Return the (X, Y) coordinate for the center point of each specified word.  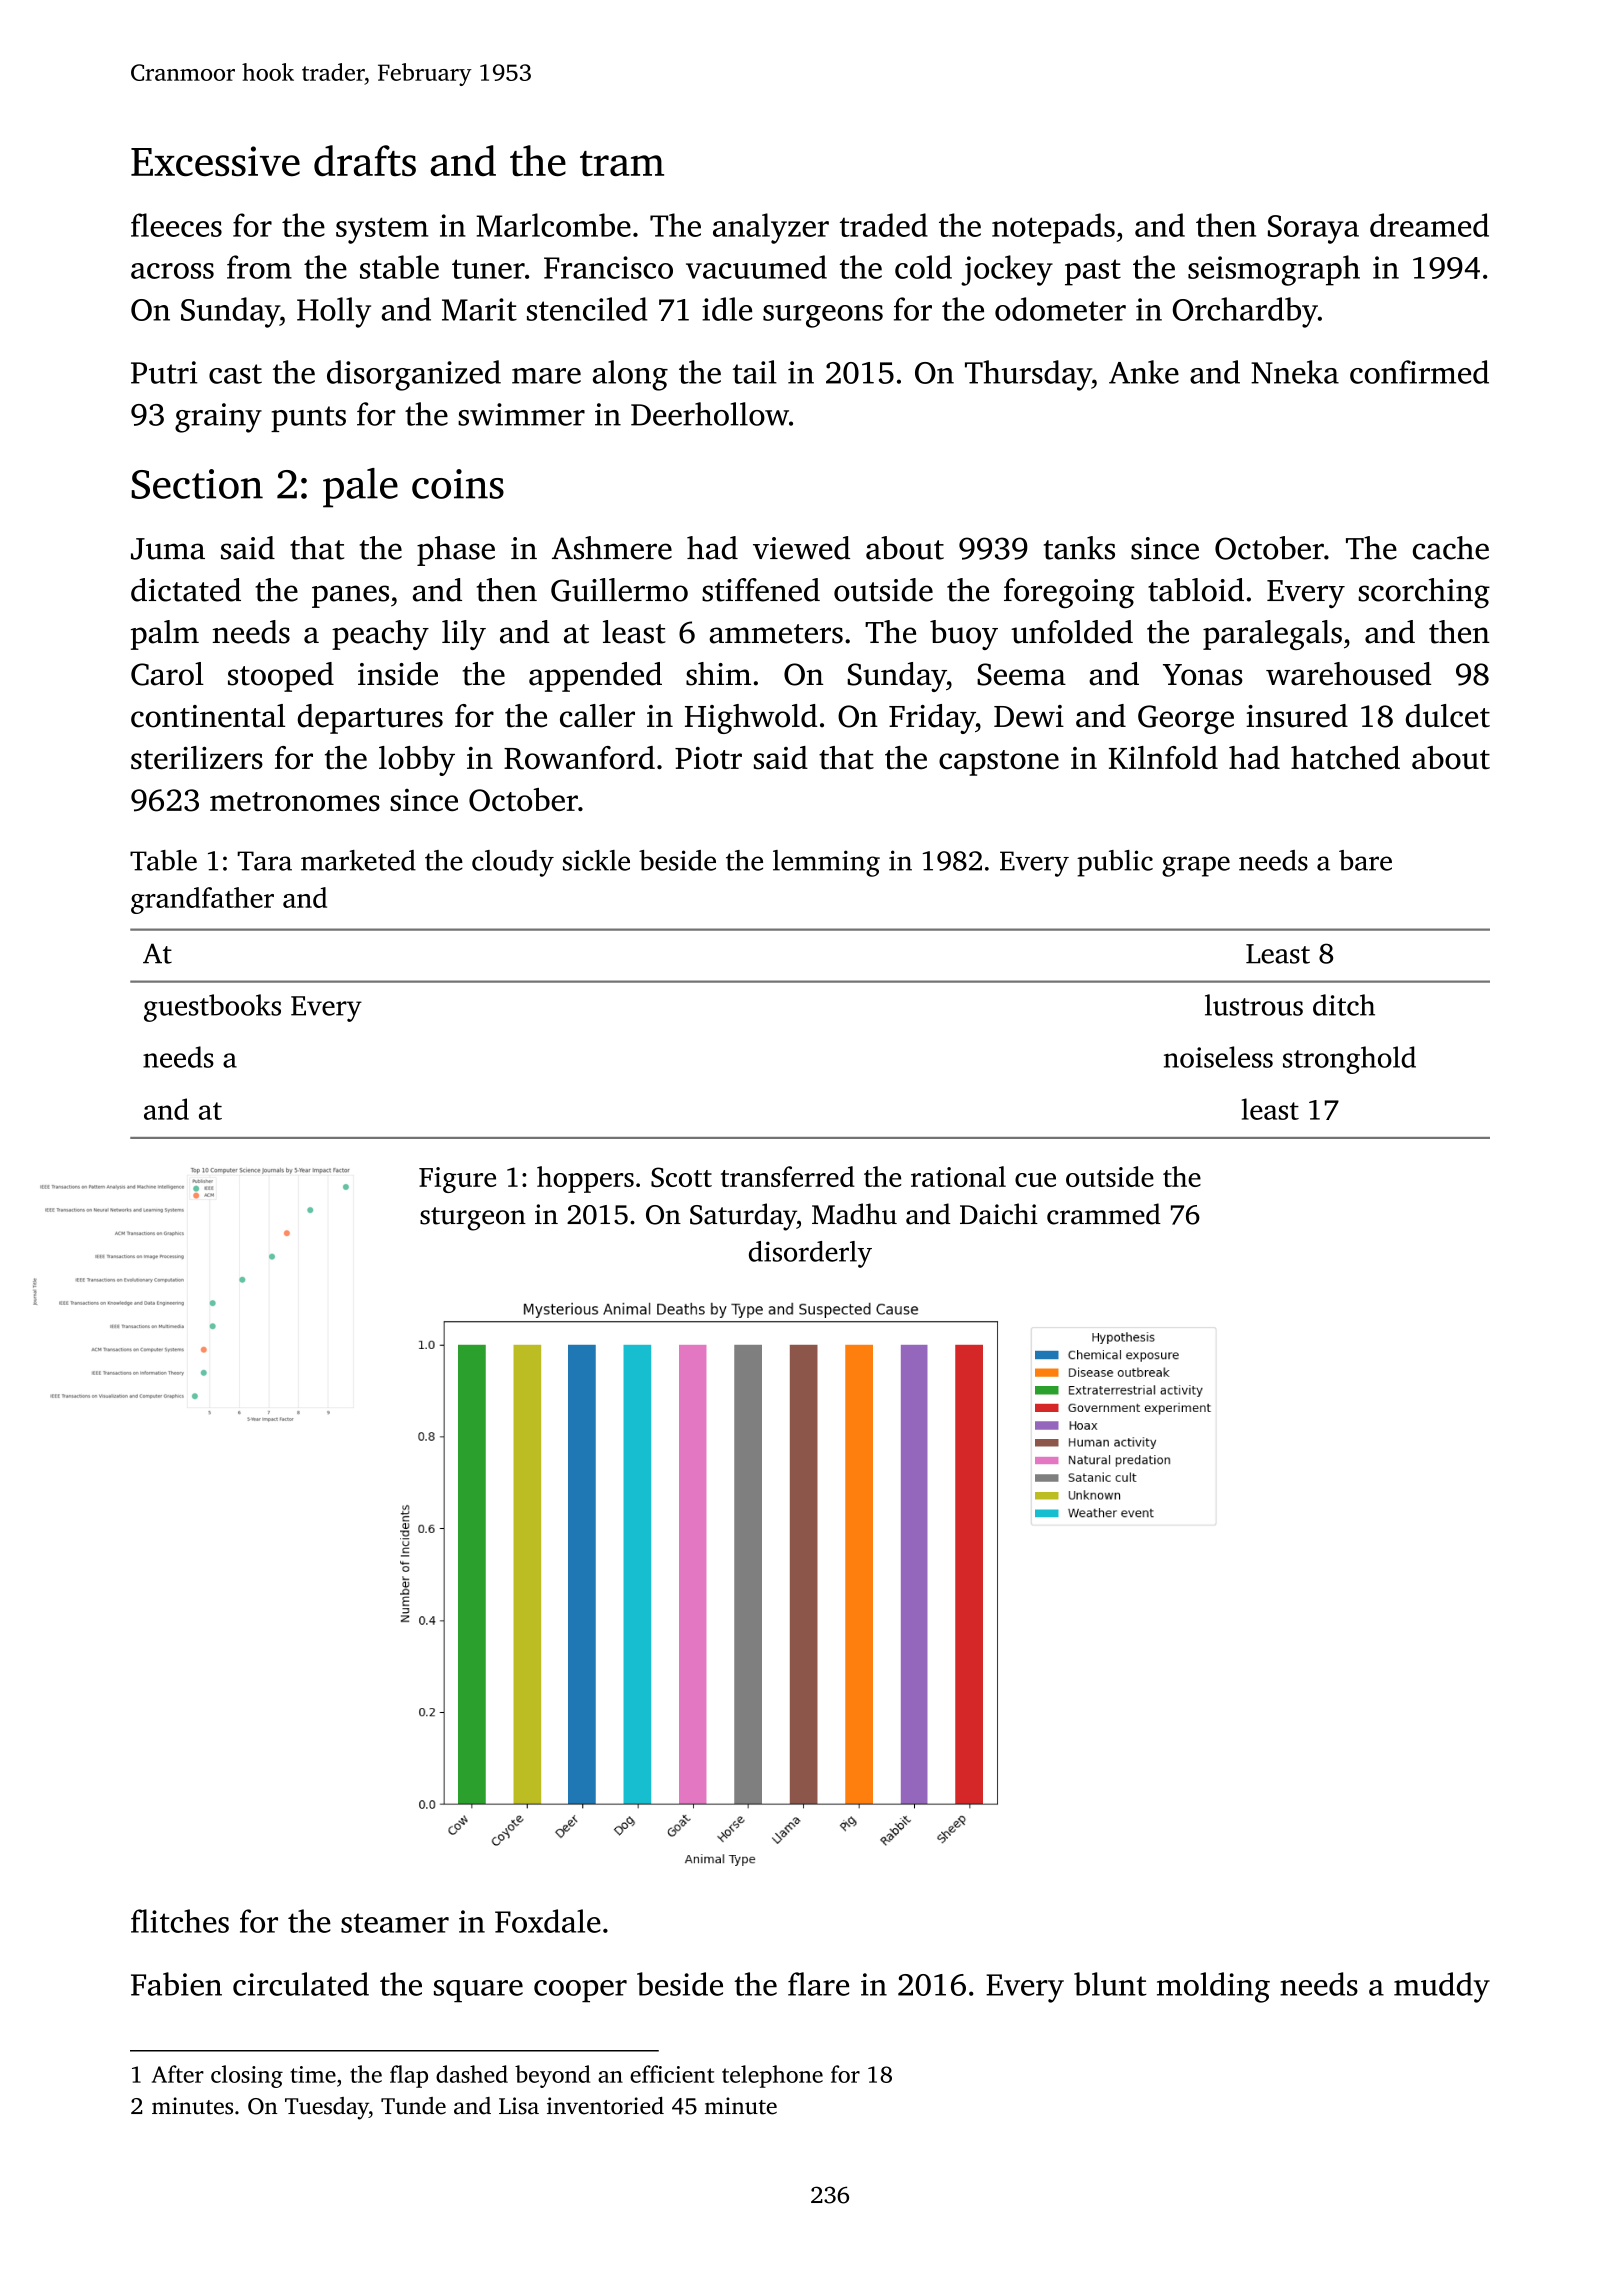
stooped (281, 677)
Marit (479, 309)
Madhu (854, 1214)
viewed (801, 548)
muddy (1442, 1987)
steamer (395, 1923)
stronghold (1349, 1060)
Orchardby (1245, 312)
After (178, 2074)
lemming (826, 863)
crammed (1104, 1214)
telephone (772, 2076)
